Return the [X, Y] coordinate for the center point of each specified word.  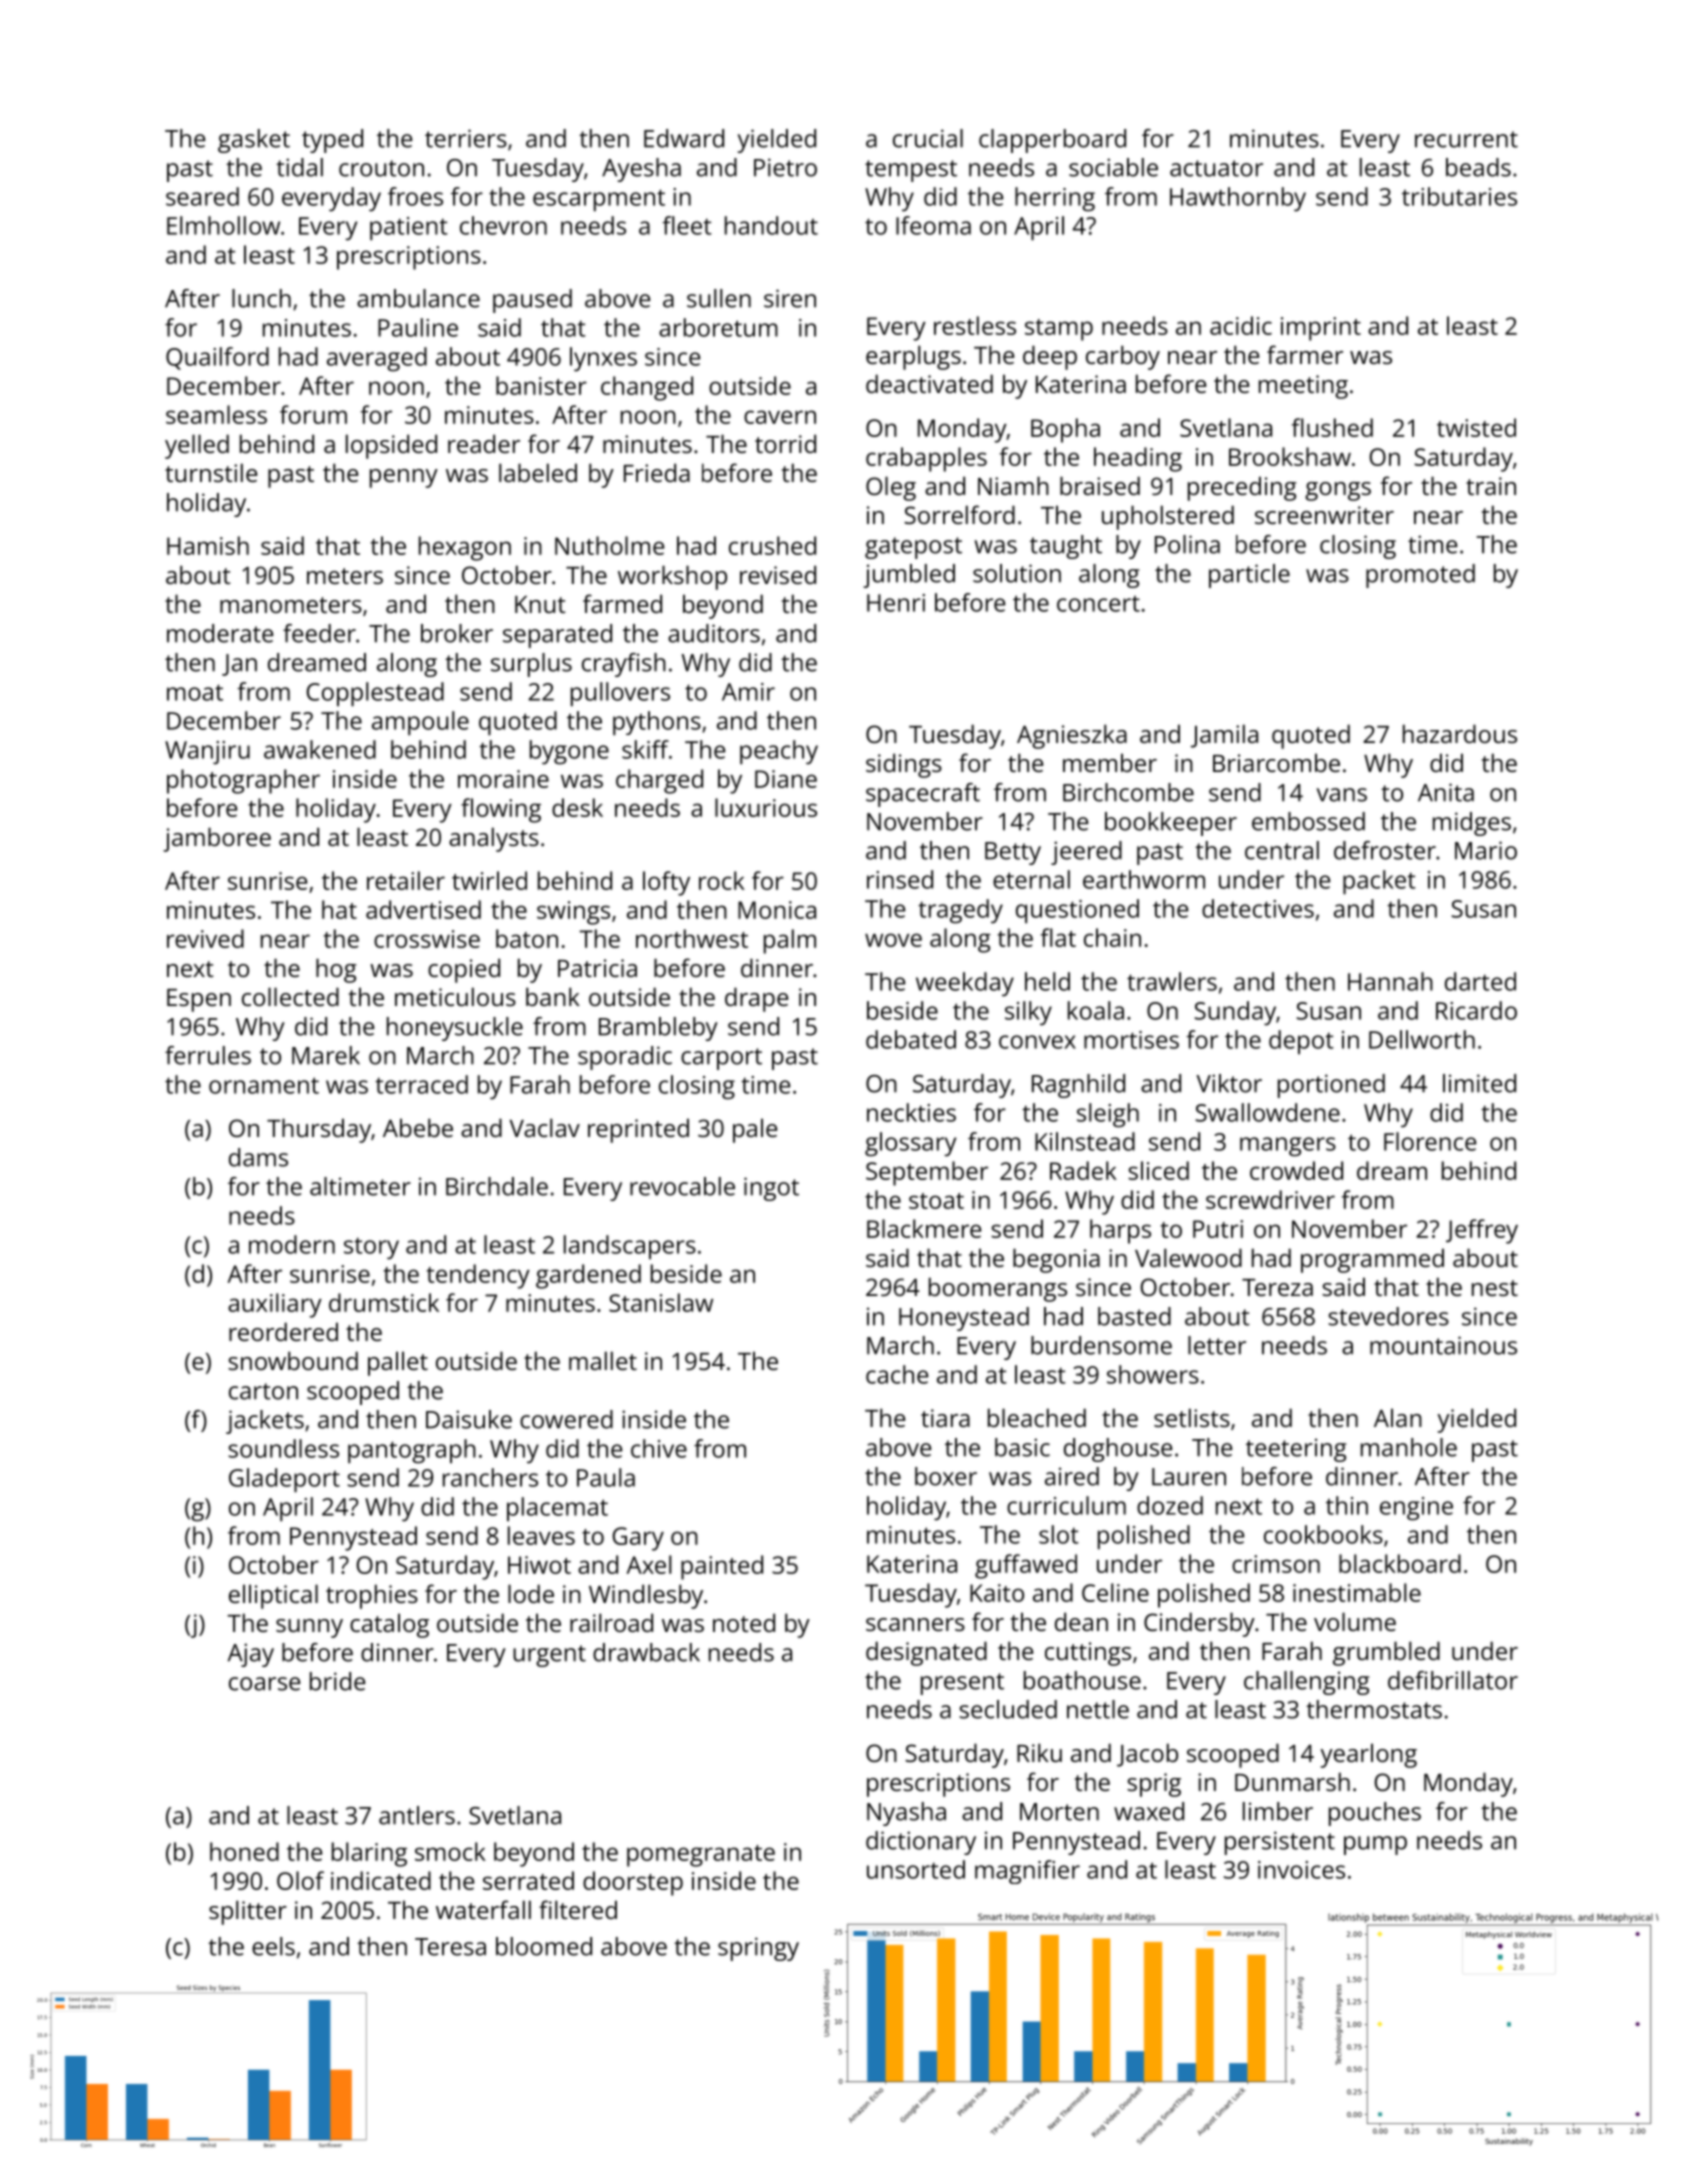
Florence [1430, 1141]
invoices [1301, 1870]
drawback [646, 1652]
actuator [1216, 168]
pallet [398, 1363]
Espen [199, 1000]
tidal [299, 167]
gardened [588, 1276]
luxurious [766, 807]
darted [1480, 981]
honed [244, 1851]
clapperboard [1052, 141]
